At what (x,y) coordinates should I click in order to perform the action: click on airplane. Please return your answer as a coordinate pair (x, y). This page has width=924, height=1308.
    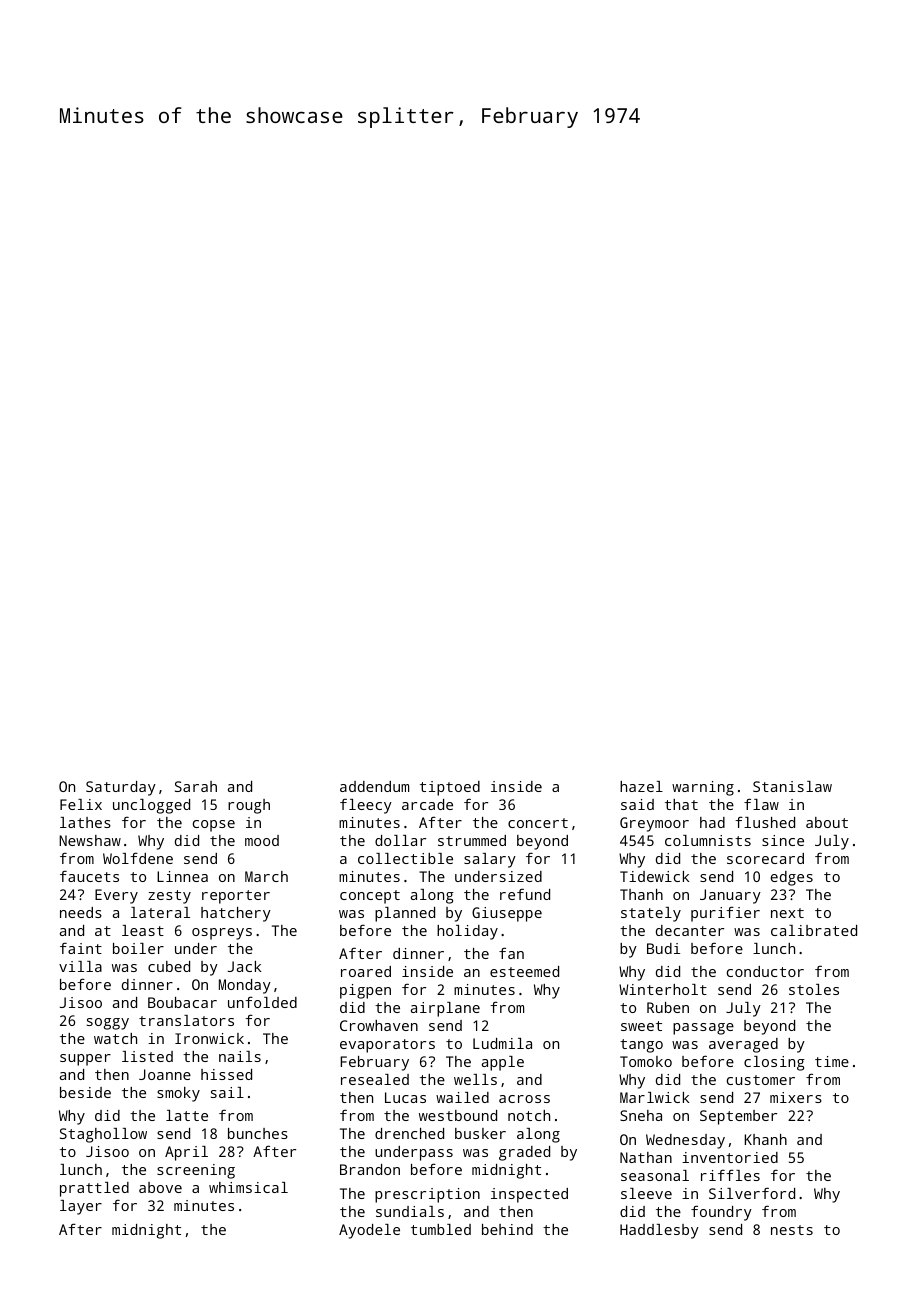
    Looking at the image, I should click on (445, 1009).
